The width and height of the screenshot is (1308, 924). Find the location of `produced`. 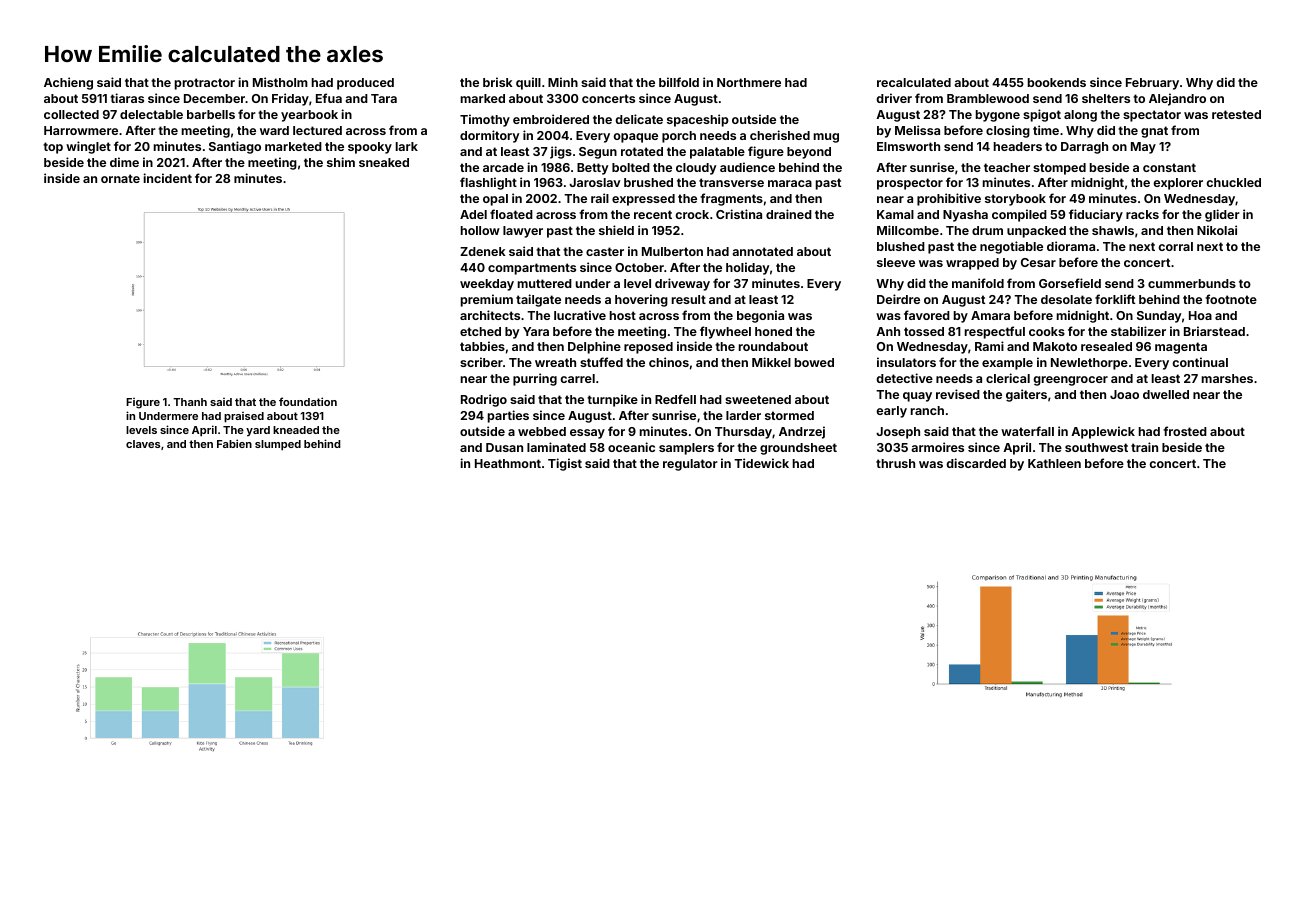

produced is located at coordinates (365, 84).
